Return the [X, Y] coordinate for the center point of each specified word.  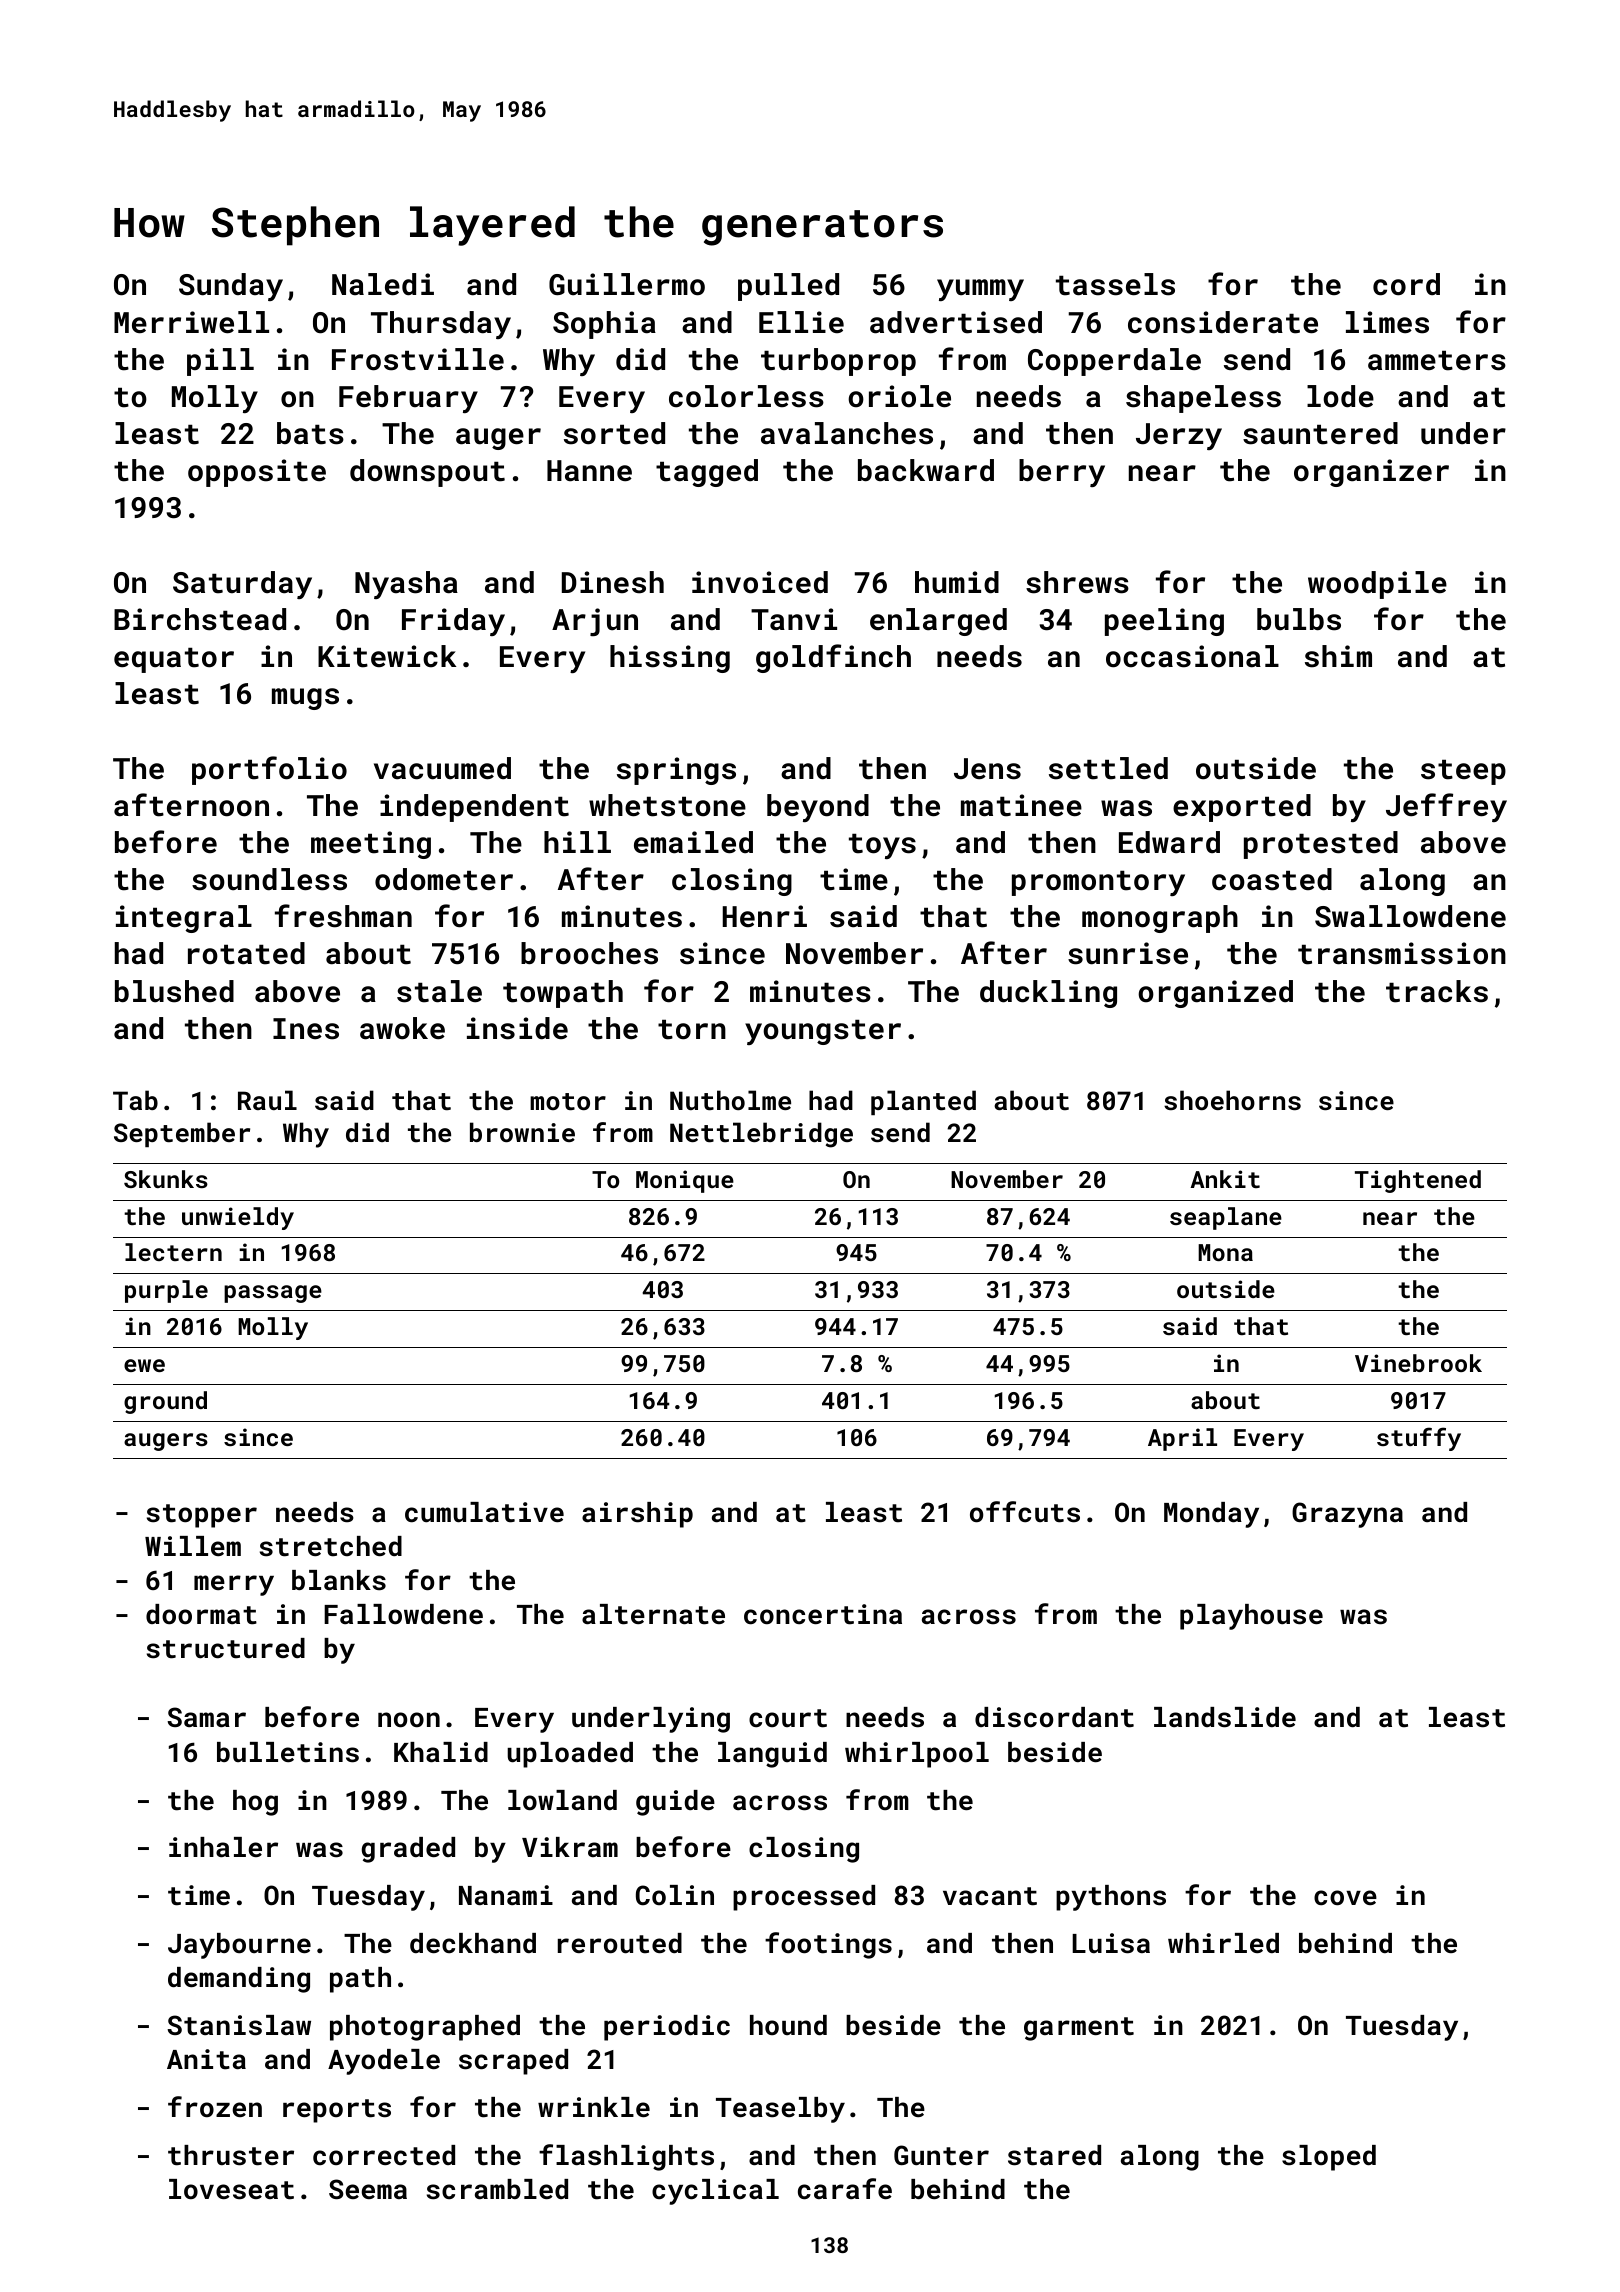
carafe [845, 2189]
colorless [746, 396]
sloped [1329, 2158]
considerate [1223, 322]
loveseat [231, 2189]
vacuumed [442, 768]
